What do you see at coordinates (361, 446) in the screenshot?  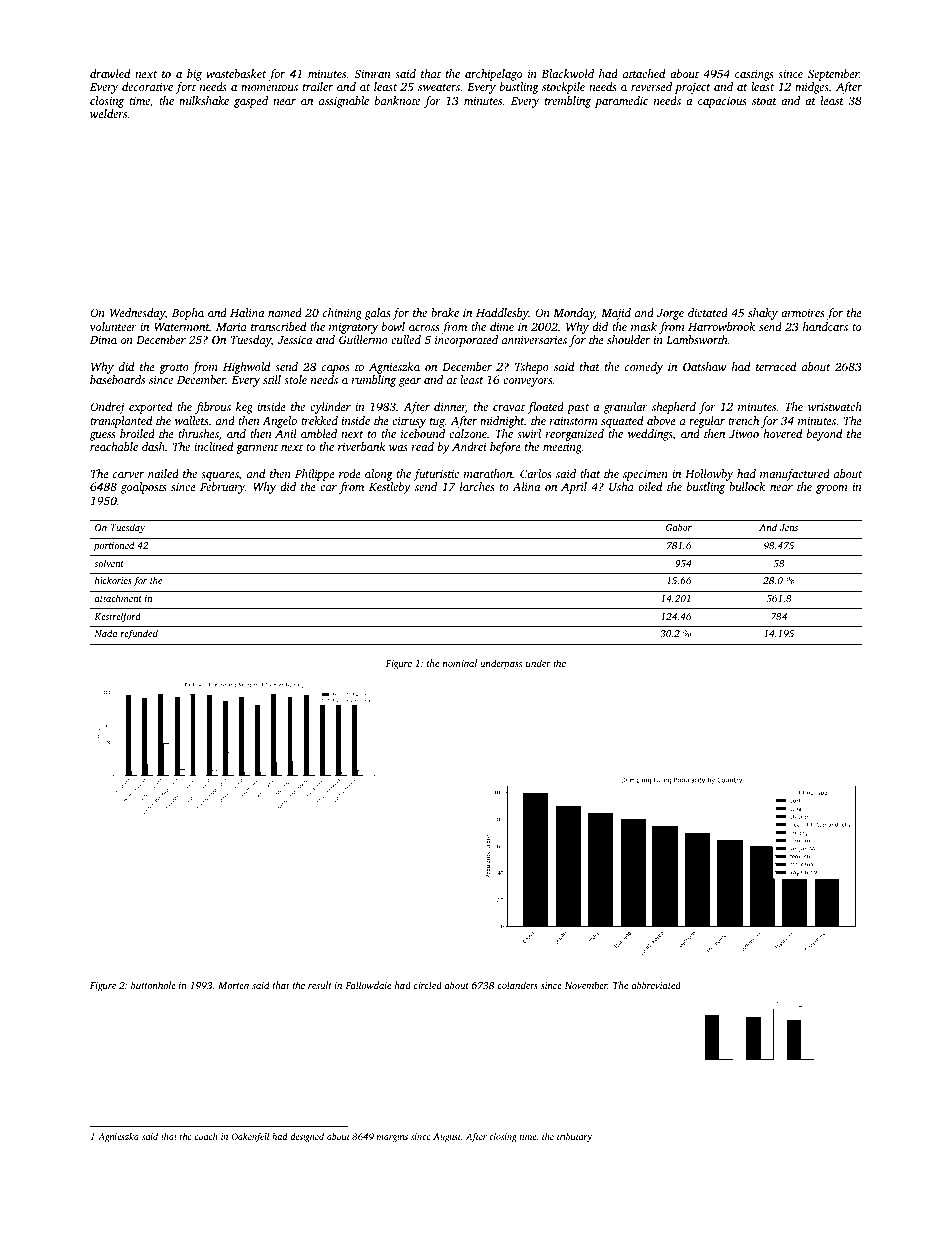 I see `riverbank` at bounding box center [361, 446].
